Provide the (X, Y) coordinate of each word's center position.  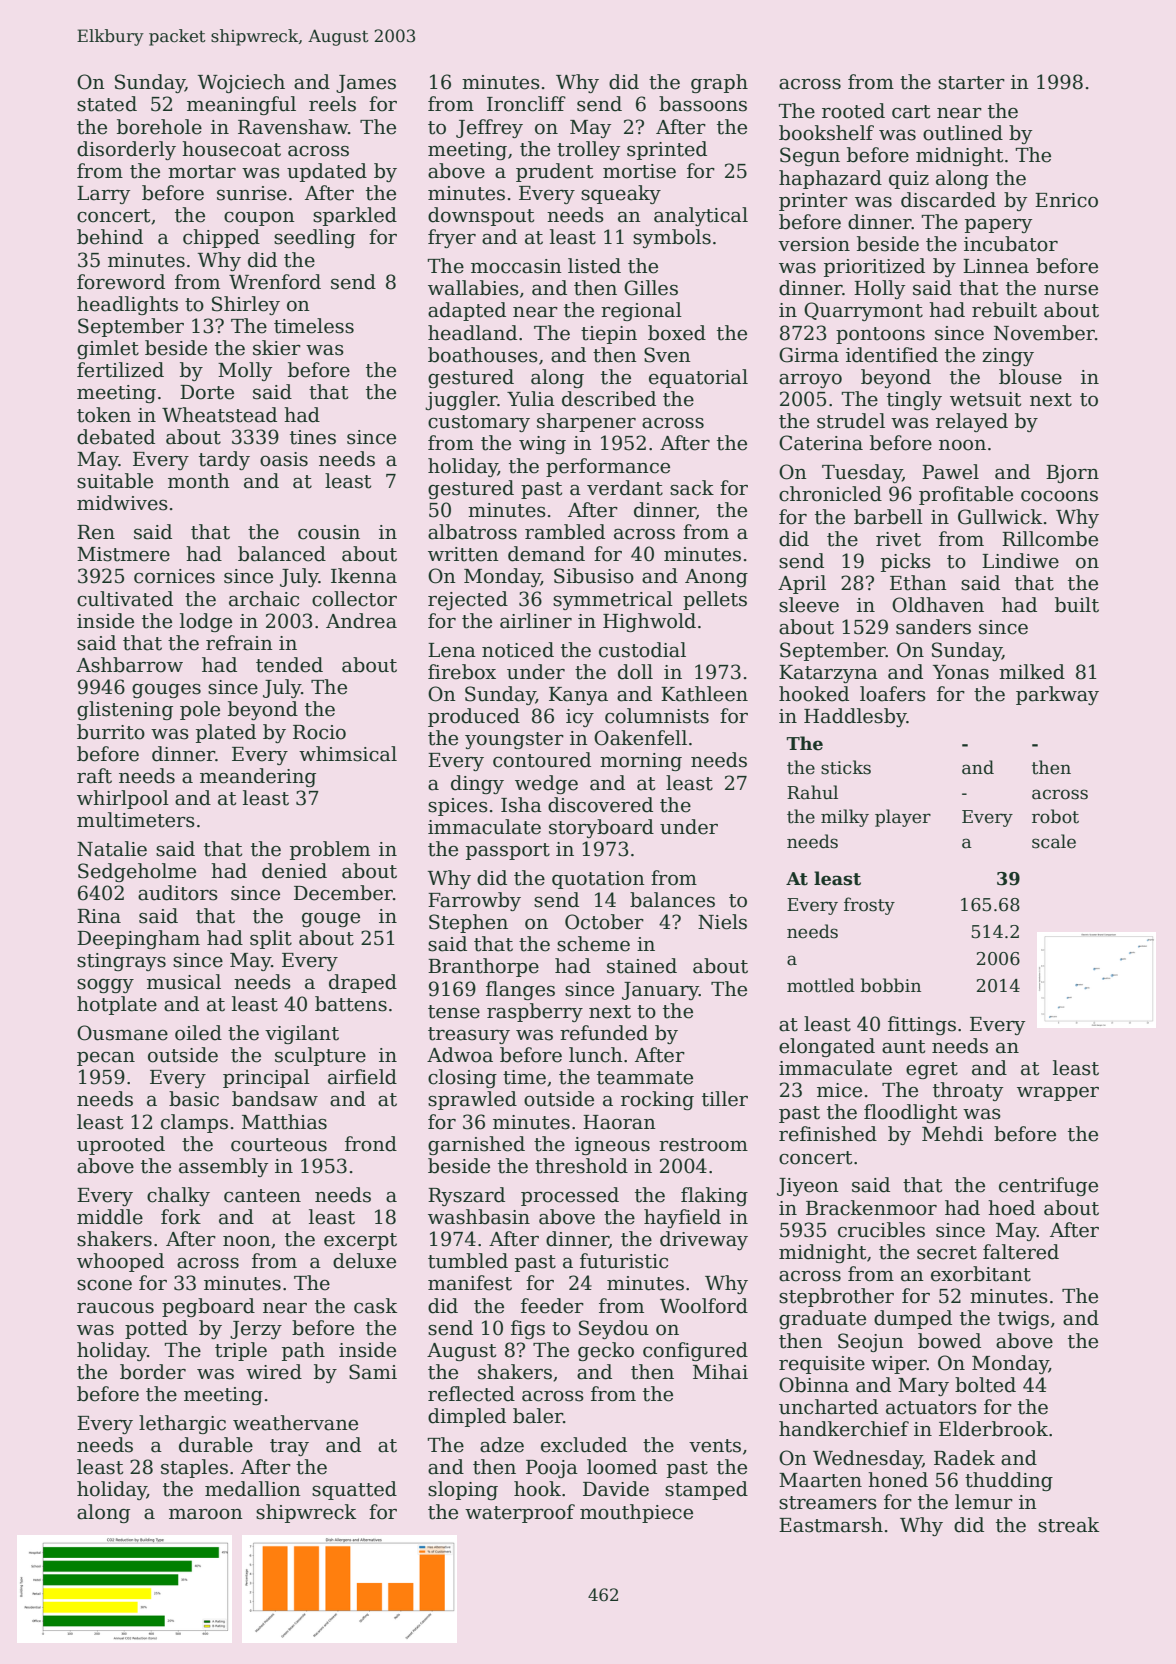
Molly (245, 371)
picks (906, 562)
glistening (125, 710)
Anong (716, 578)
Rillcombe (1050, 539)
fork (181, 1217)
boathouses (483, 355)
